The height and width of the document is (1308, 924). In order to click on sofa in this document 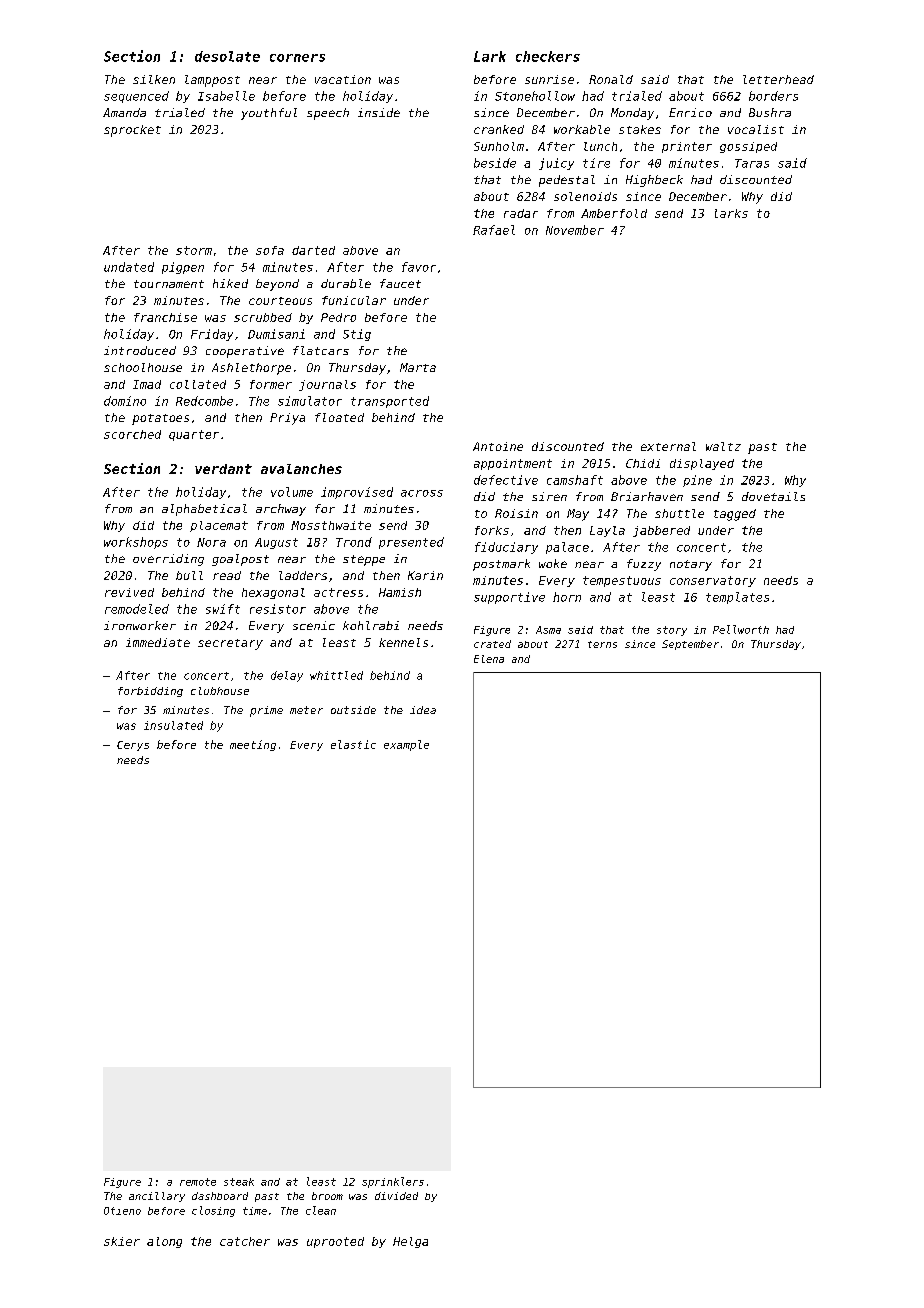, I will do `click(270, 250)`.
